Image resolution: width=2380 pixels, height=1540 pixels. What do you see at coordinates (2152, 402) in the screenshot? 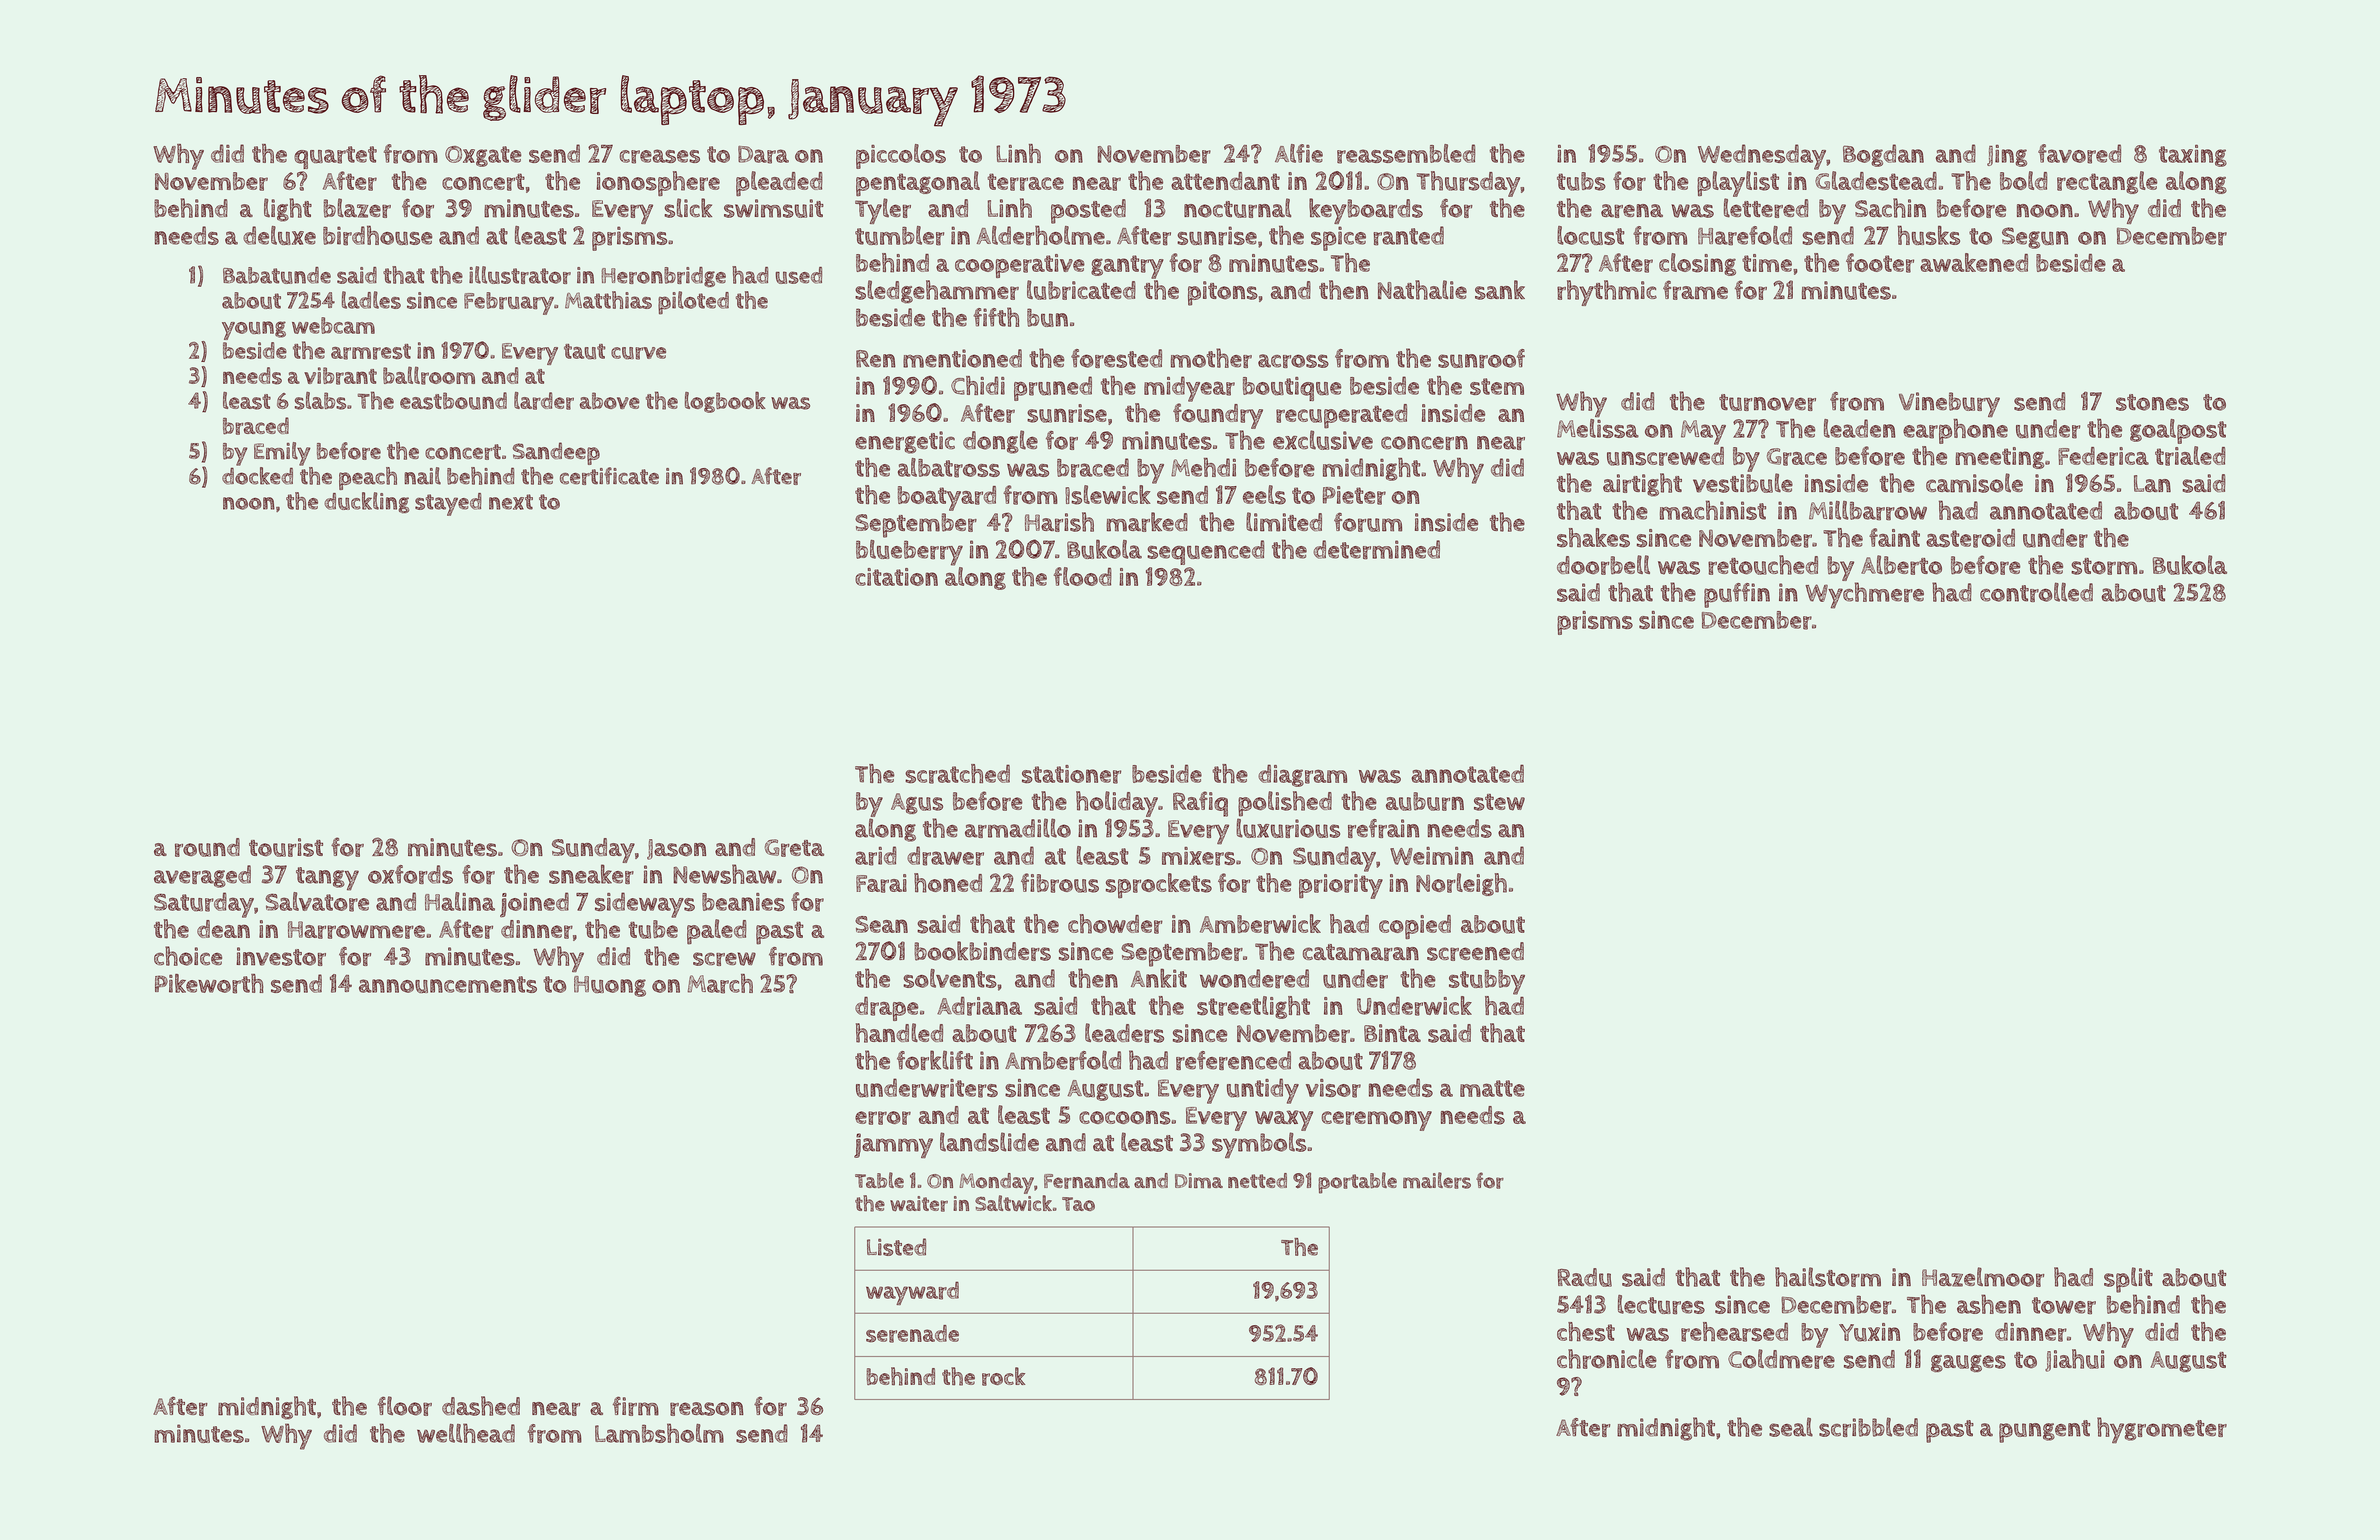
I see `stones` at bounding box center [2152, 402].
